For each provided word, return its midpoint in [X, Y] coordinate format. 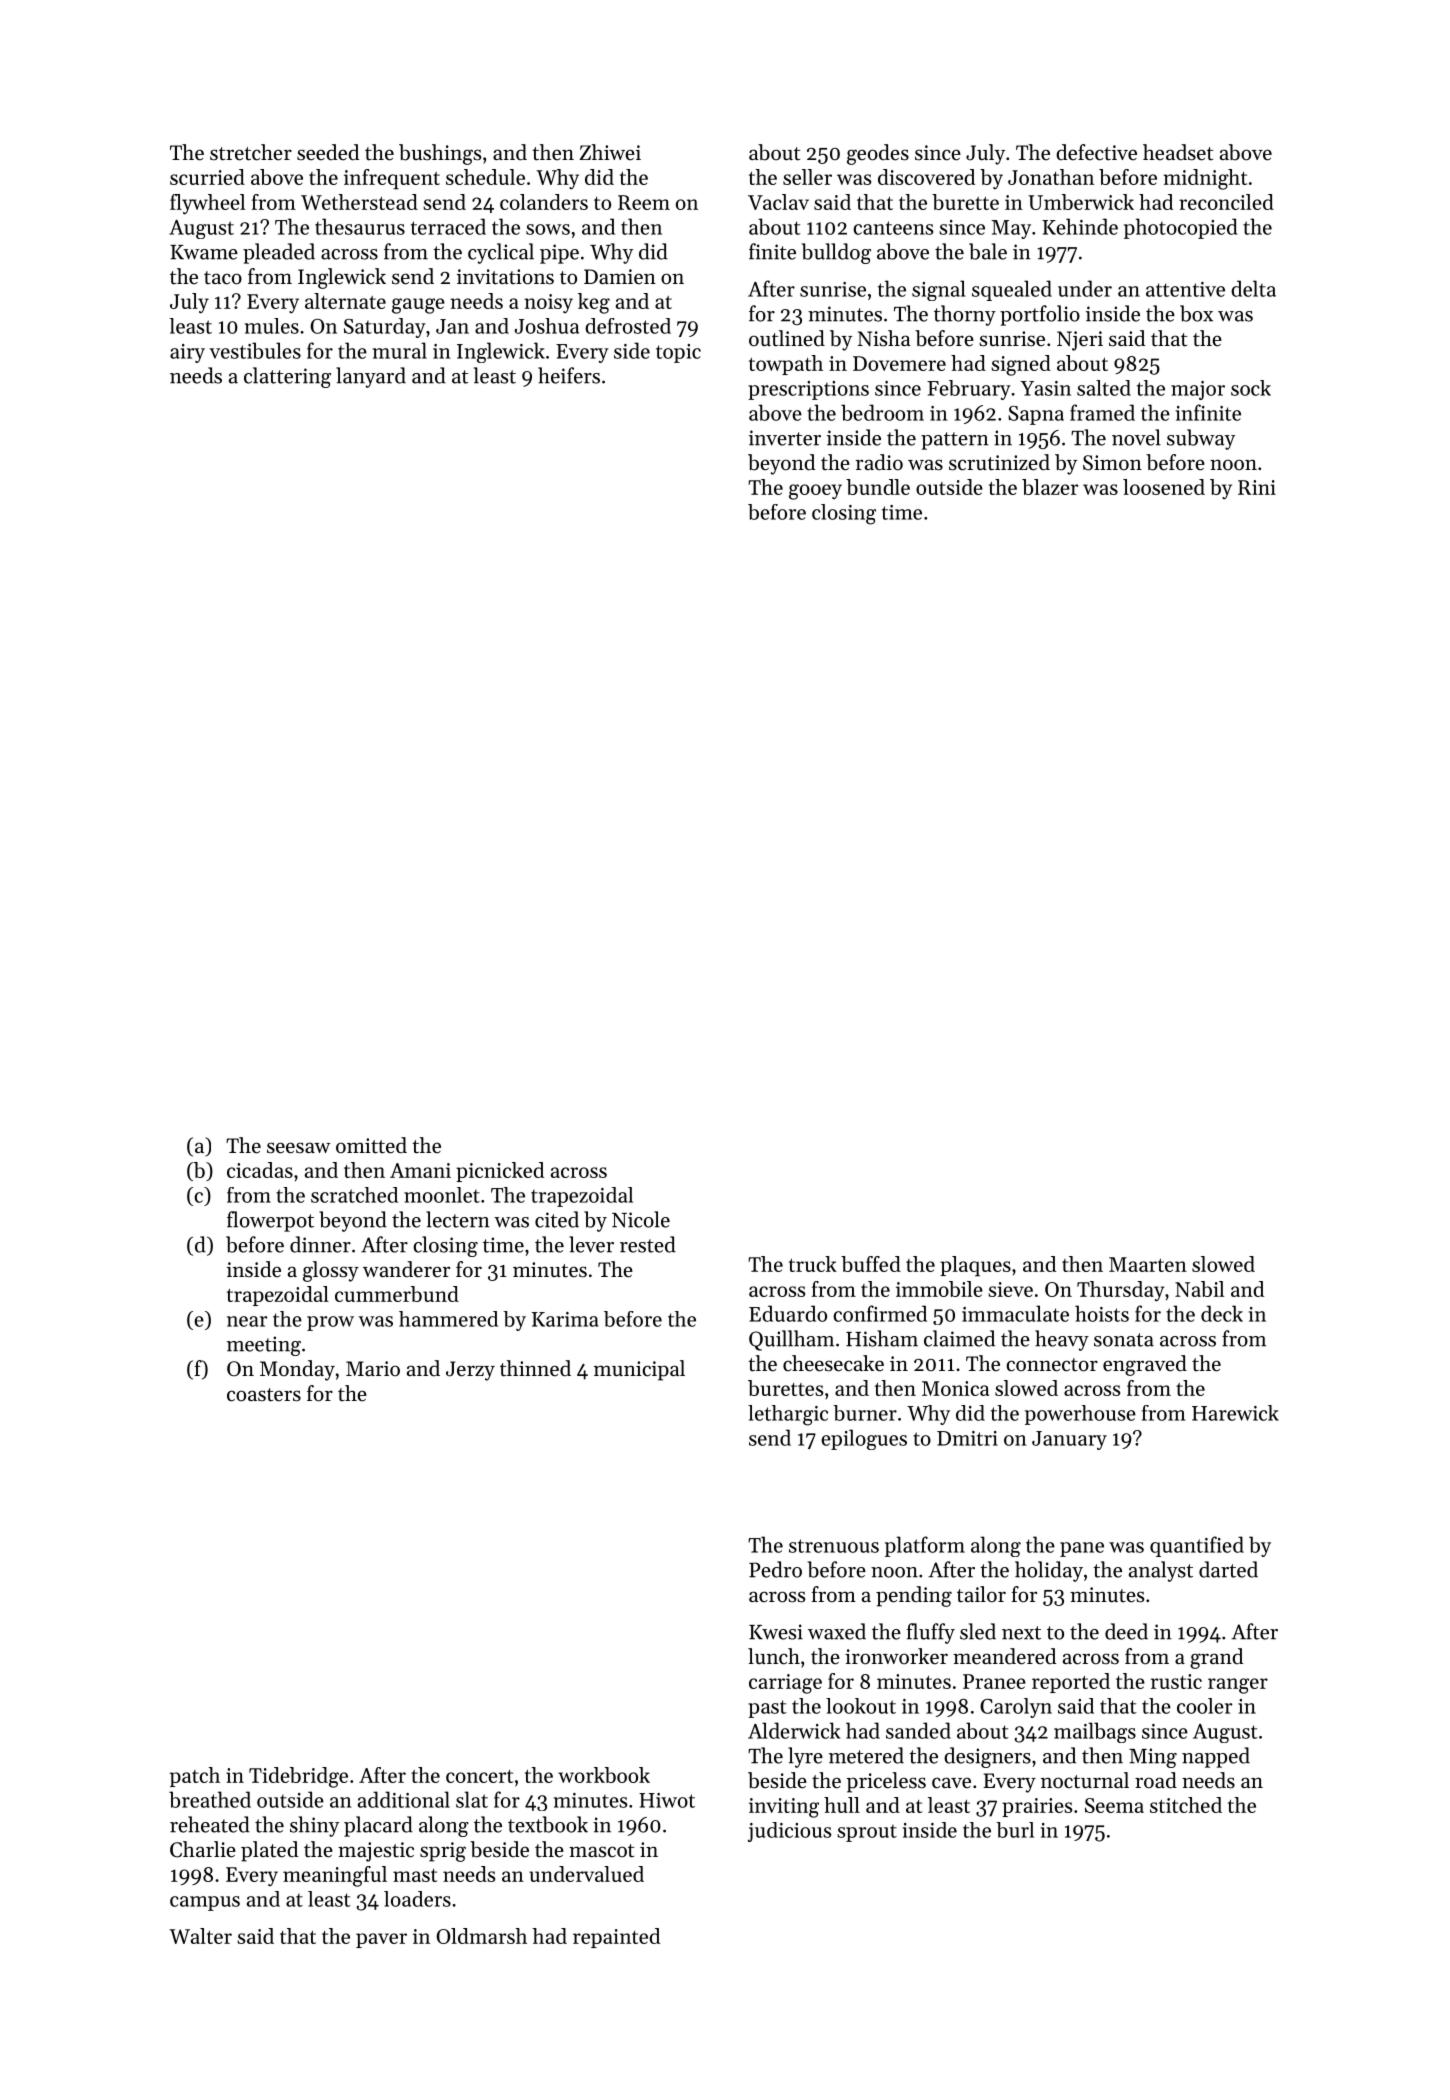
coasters [264, 1395]
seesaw [298, 1148]
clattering [287, 377]
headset [1178, 152]
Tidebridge [298, 1777]
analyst [1161, 1571]
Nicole [641, 1219]
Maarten [1148, 1264]
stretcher [251, 152]
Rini [1257, 487]
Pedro [775, 1569]
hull [842, 1805]
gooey [815, 492]
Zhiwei [610, 152]
